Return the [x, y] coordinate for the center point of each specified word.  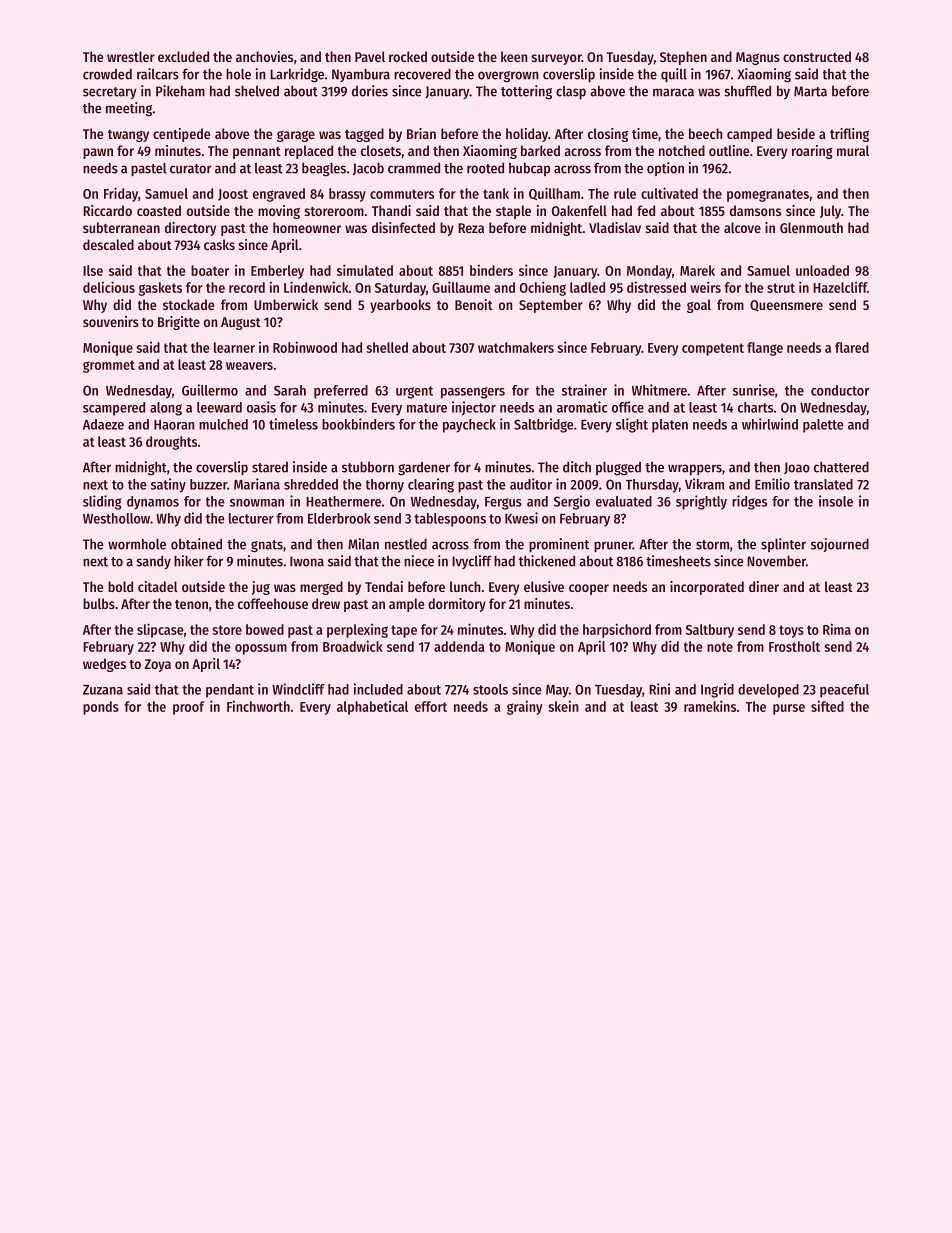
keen [514, 56]
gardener [424, 469]
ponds [101, 708]
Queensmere [786, 306]
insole [836, 501]
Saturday [400, 289]
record [247, 287]
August [241, 323]
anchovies [264, 56]
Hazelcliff [840, 287]
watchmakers [516, 347]
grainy [525, 707]
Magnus [758, 58]
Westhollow [116, 518]
